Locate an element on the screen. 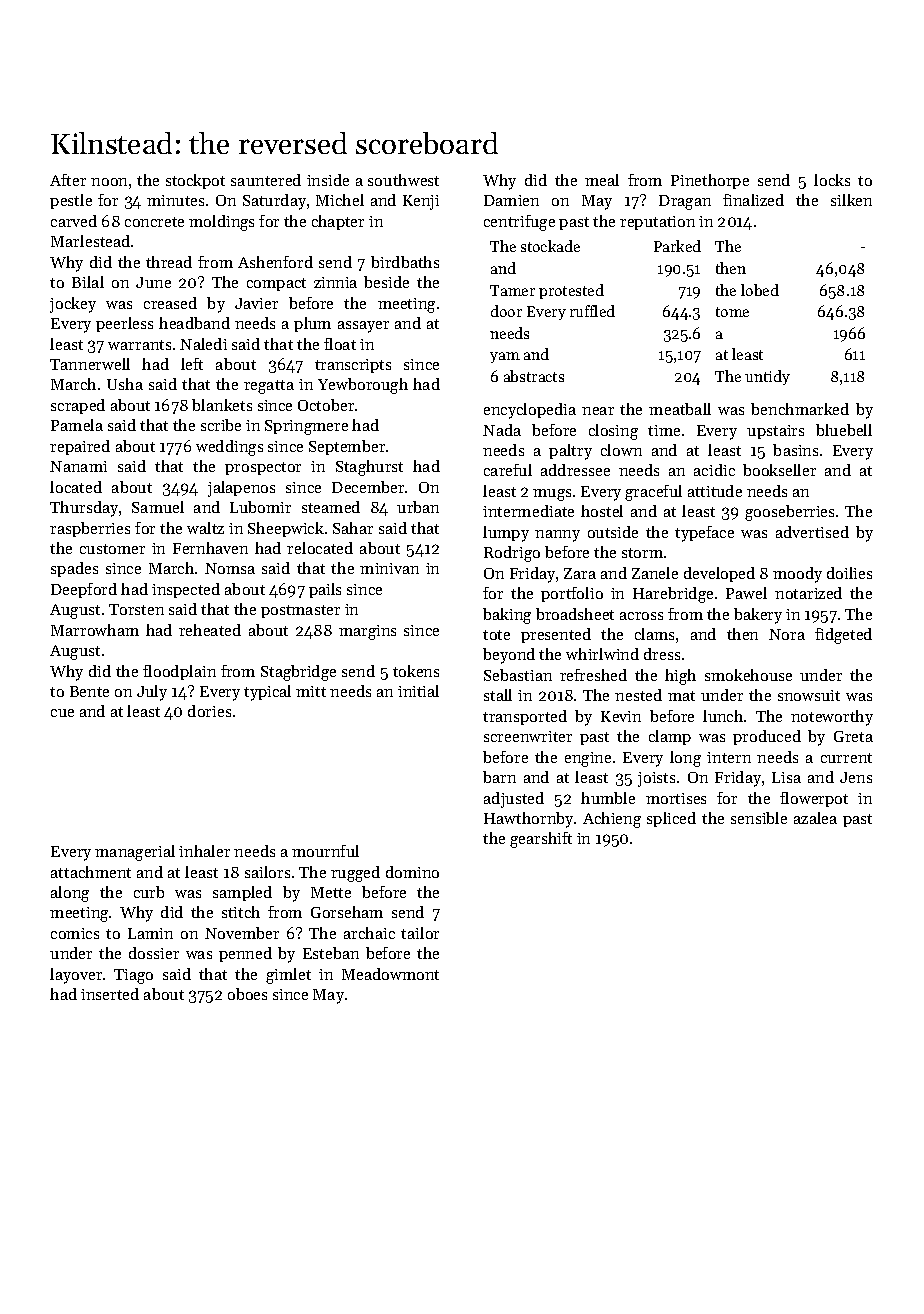  tailor is located at coordinates (420, 933).
